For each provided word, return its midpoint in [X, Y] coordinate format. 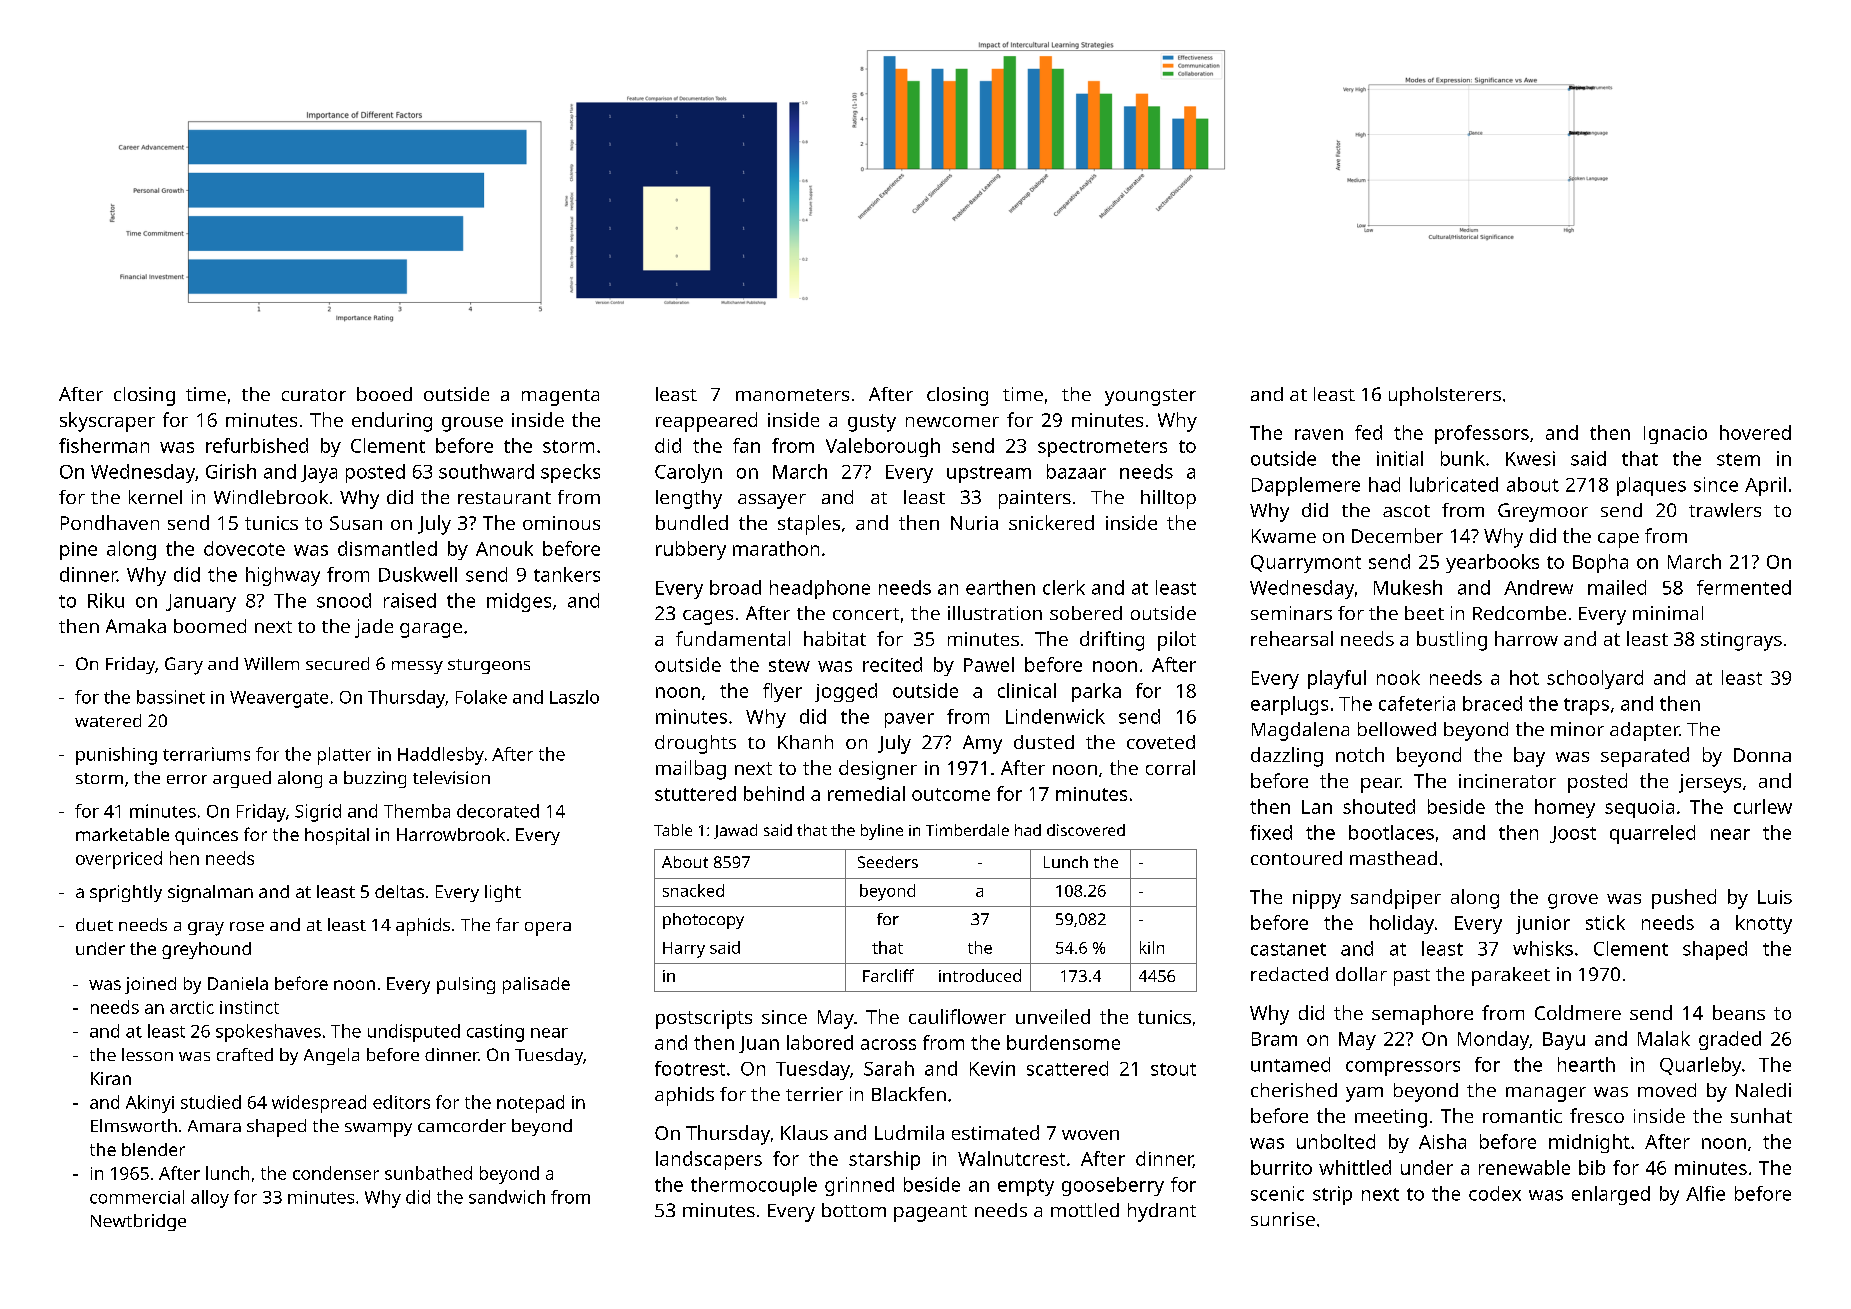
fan [746, 445]
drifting [1112, 641]
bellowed [1397, 729]
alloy [210, 1199]
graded [1730, 1040]
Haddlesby [441, 756]
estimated [995, 1132]
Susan [356, 523]
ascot [1406, 511]
